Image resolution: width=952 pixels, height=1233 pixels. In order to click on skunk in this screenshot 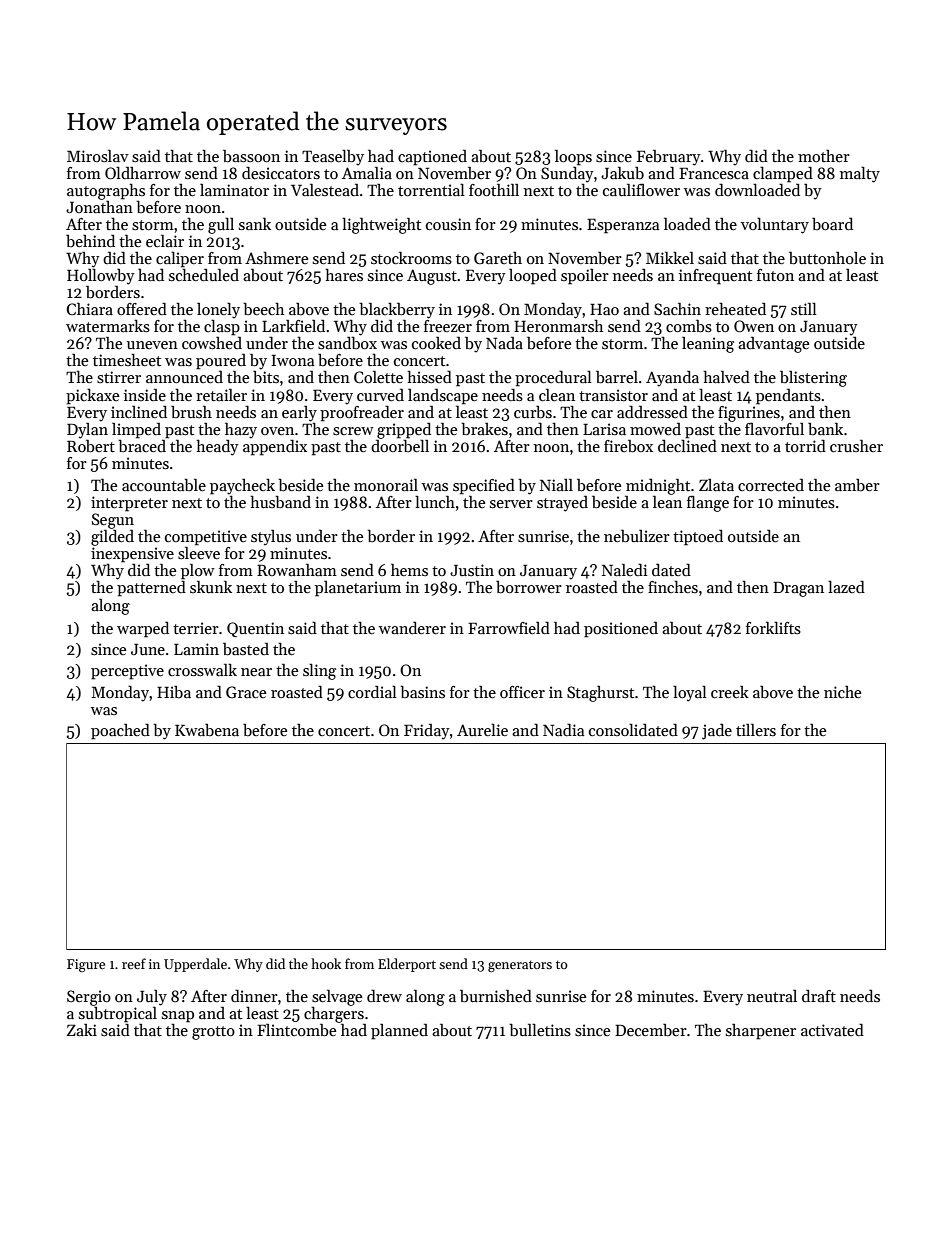, I will do `click(211, 587)`.
